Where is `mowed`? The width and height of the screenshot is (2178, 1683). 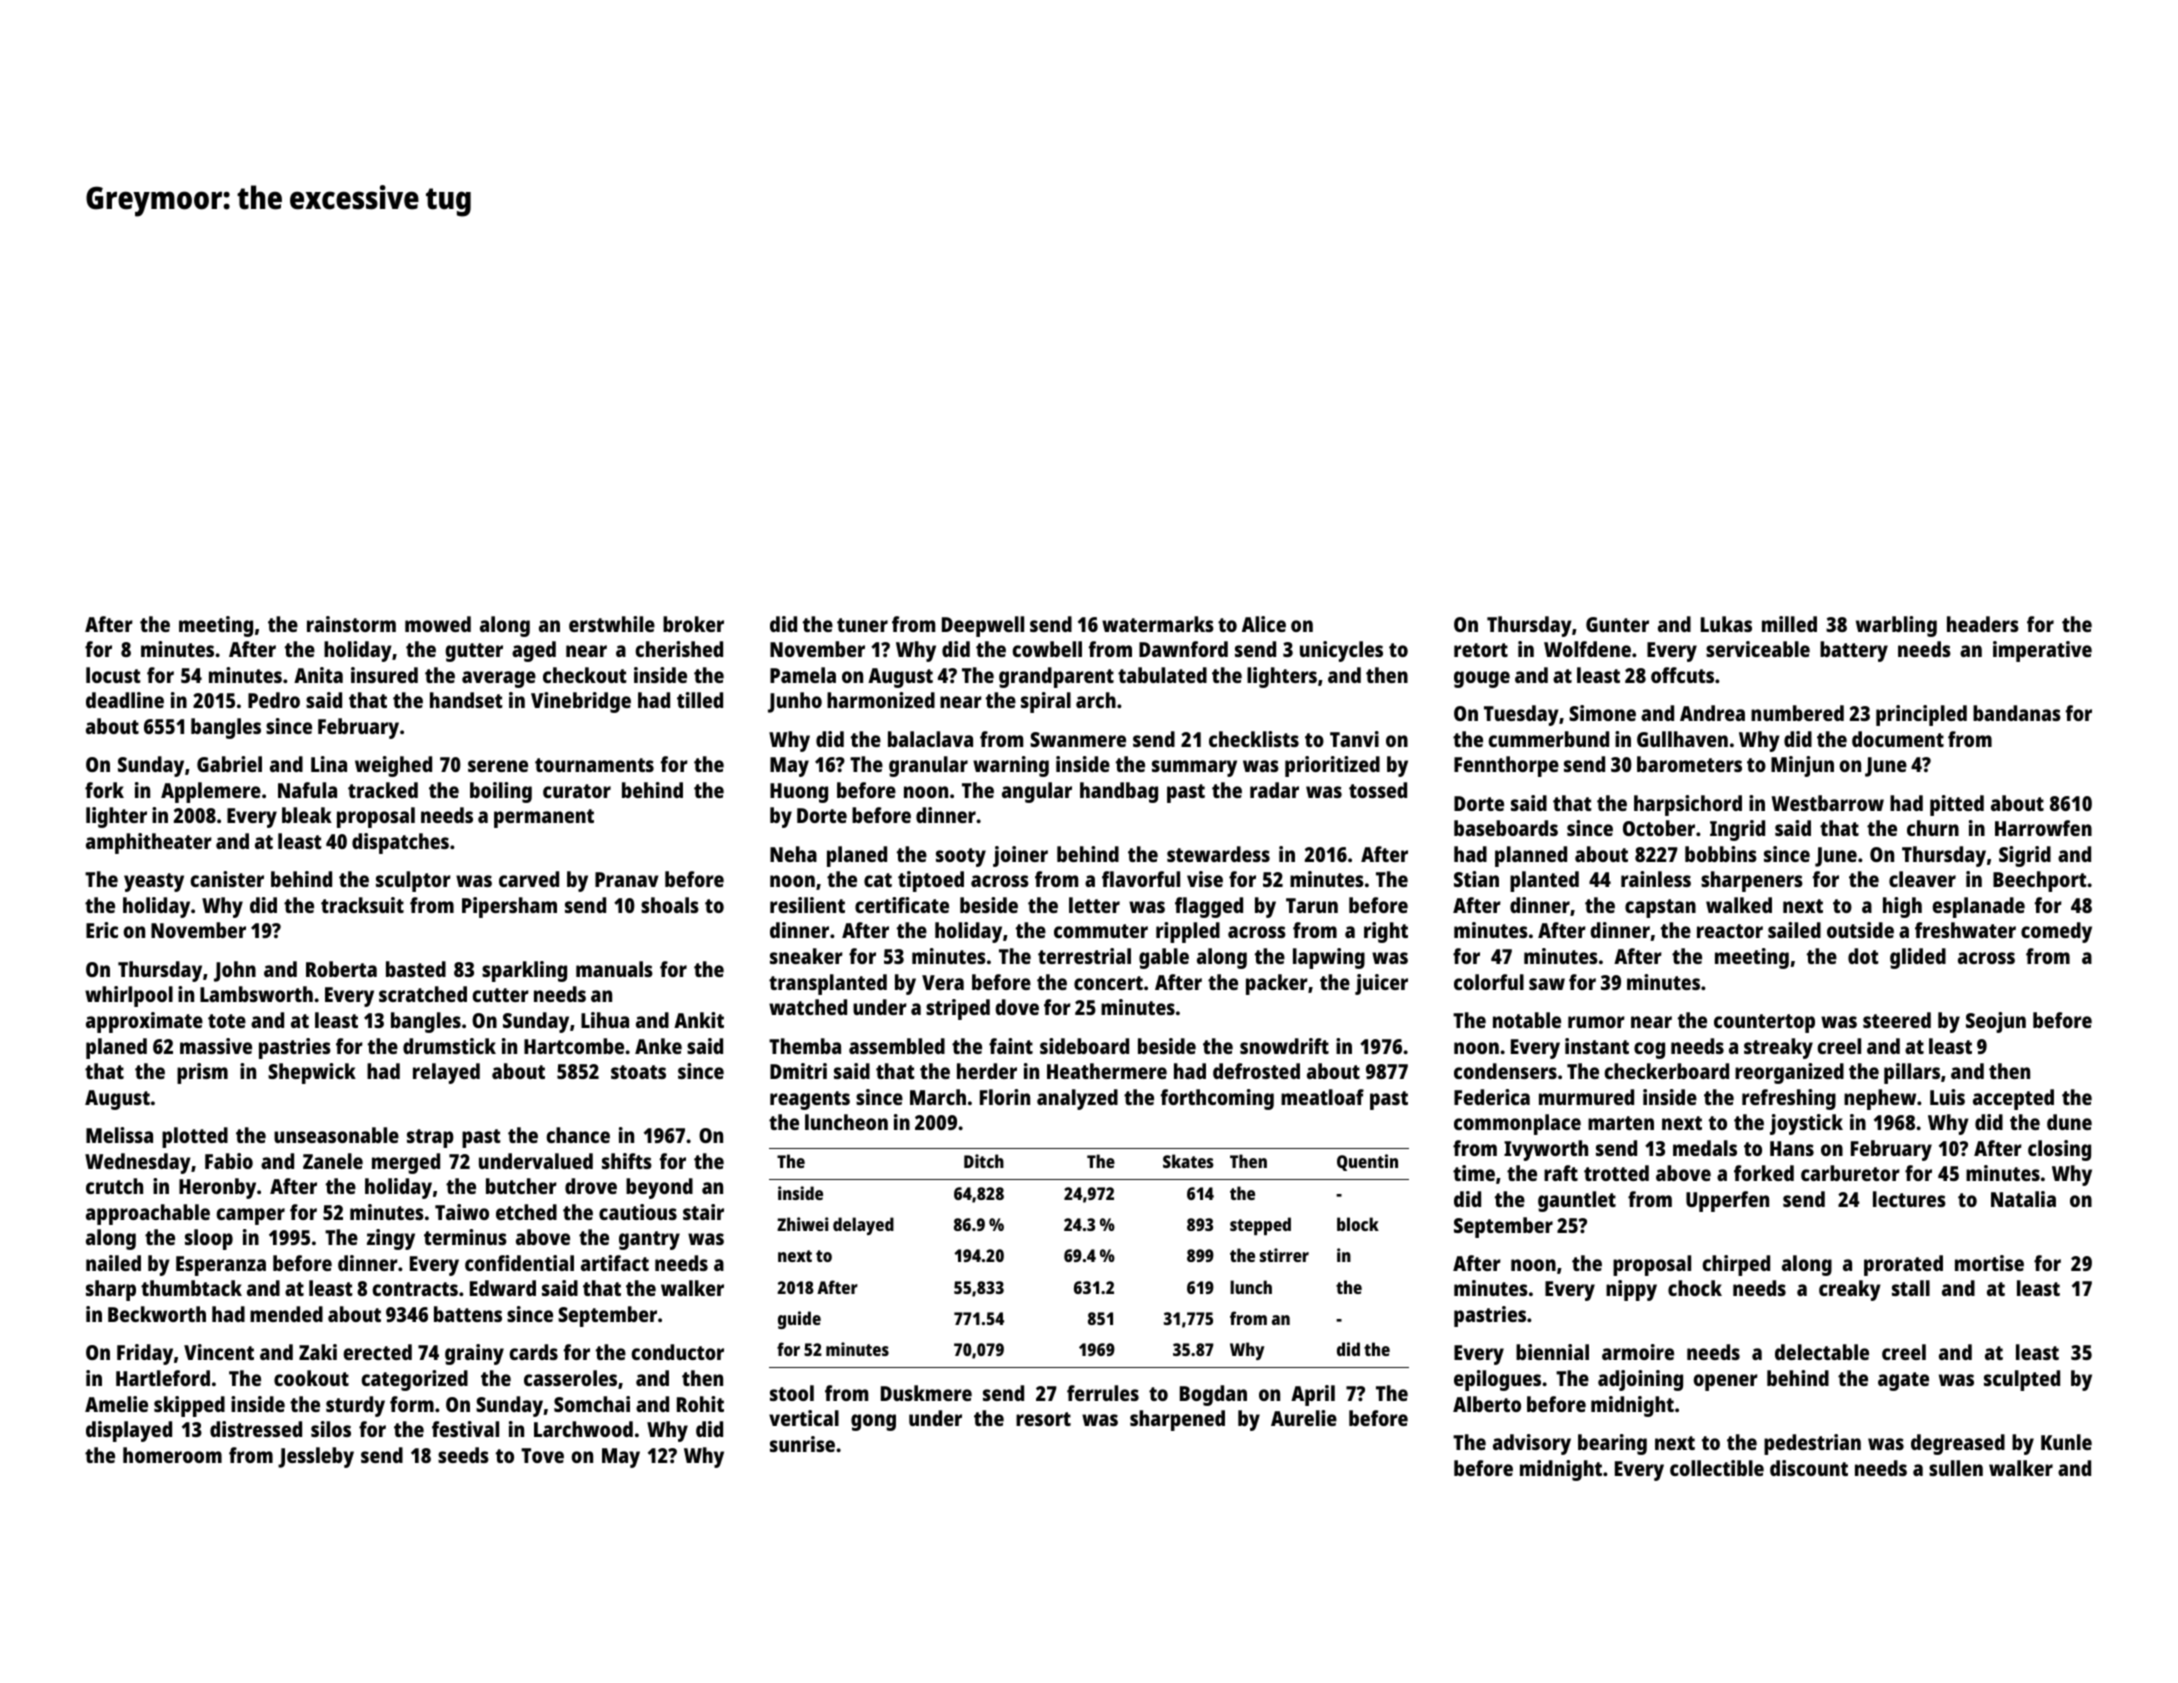
mowed is located at coordinates (438, 624).
